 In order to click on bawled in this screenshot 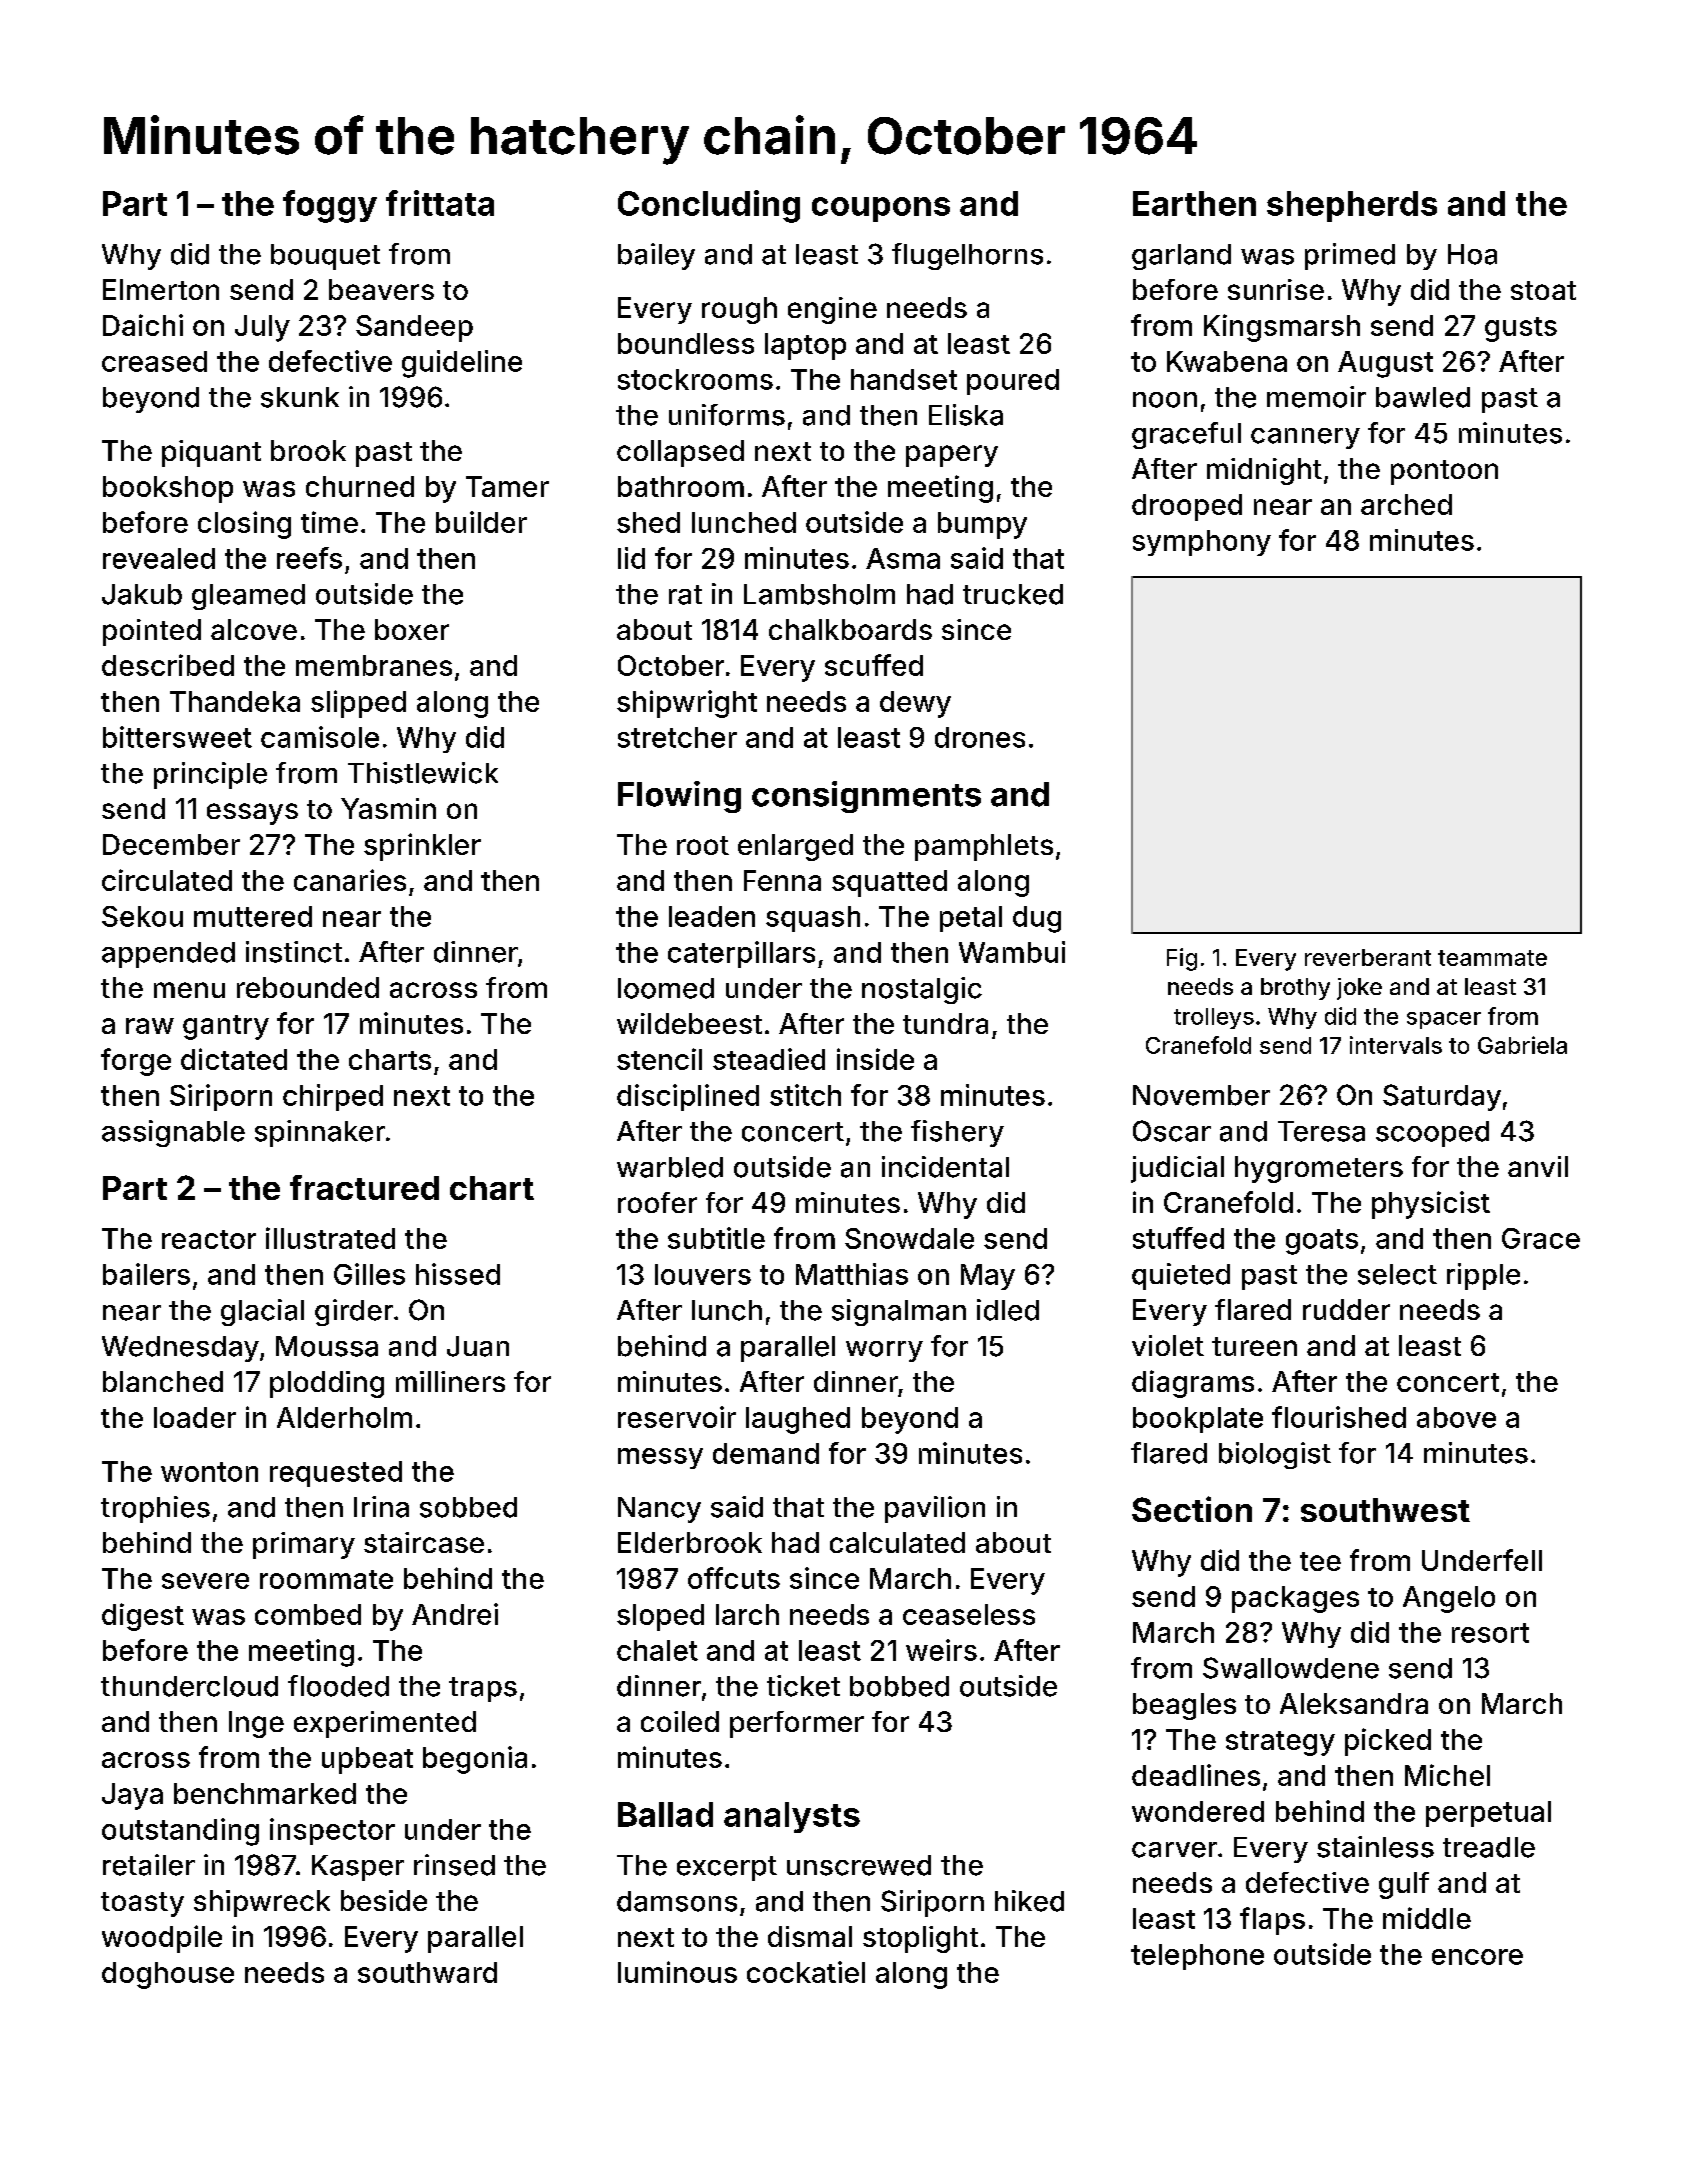, I will do `click(1423, 397)`.
